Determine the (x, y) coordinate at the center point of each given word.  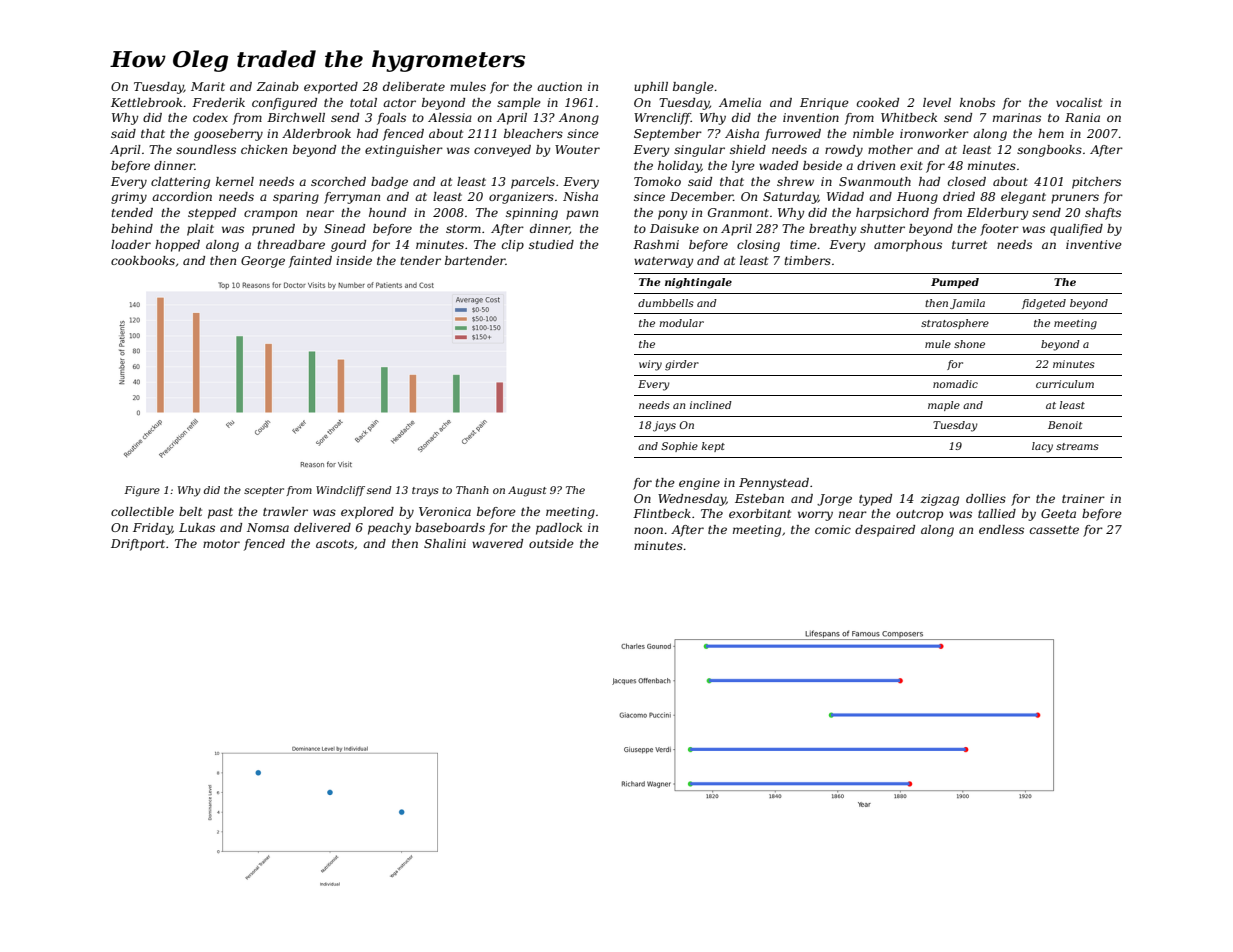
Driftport (138, 545)
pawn (582, 215)
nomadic (955, 384)
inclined (711, 405)
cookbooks (143, 260)
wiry (650, 365)
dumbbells (666, 303)
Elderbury (997, 214)
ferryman (352, 198)
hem (1051, 133)
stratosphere (955, 324)
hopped (177, 246)
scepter (264, 491)
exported (331, 88)
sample (519, 104)
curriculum (1065, 384)
